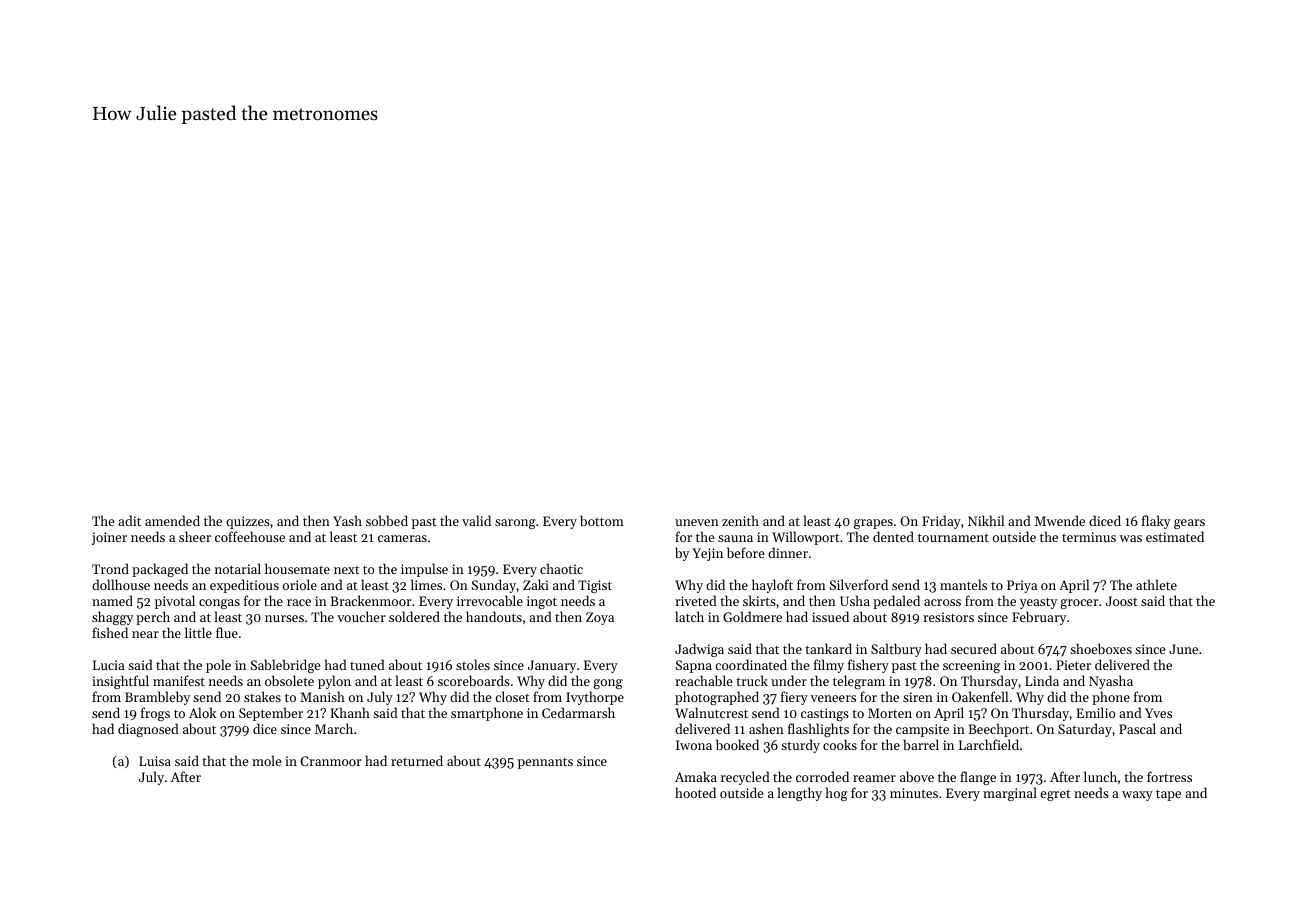 Image resolution: width=1308 pixels, height=924 pixels. Describe the element at coordinates (155, 761) in the image. I see `Luisa` at that location.
